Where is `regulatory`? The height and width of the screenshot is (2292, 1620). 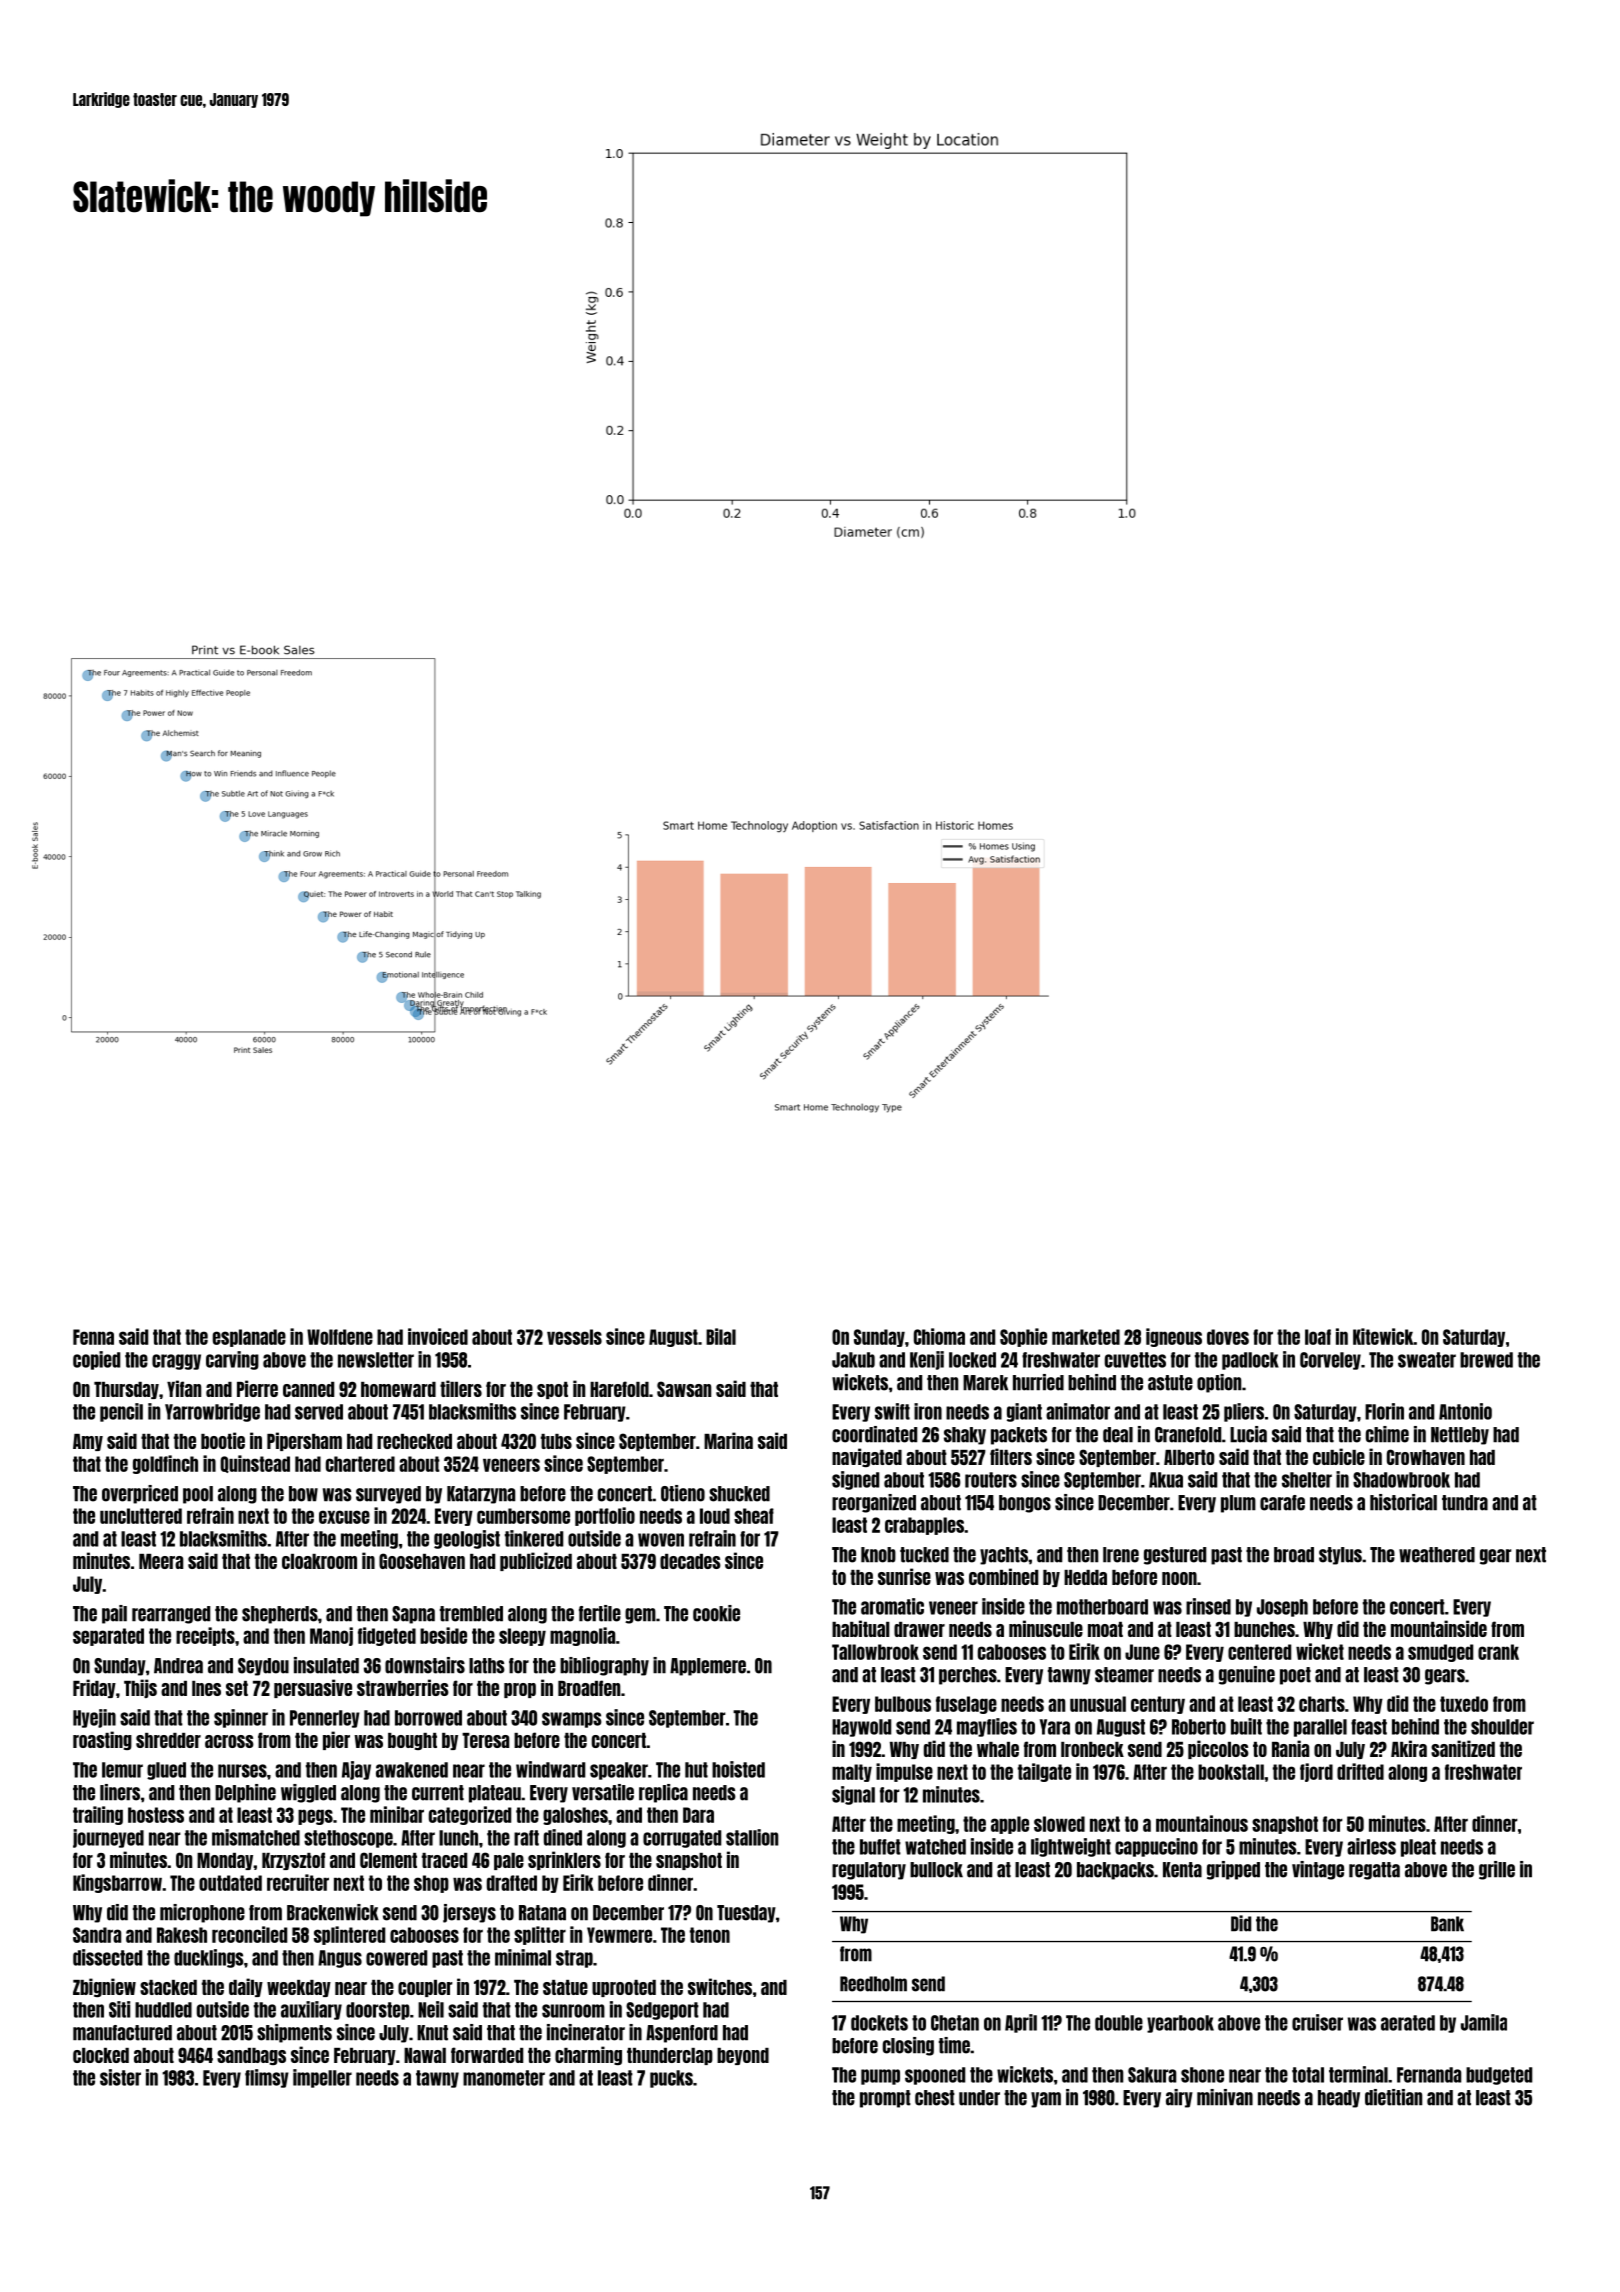 regulatory is located at coordinates (869, 1871).
